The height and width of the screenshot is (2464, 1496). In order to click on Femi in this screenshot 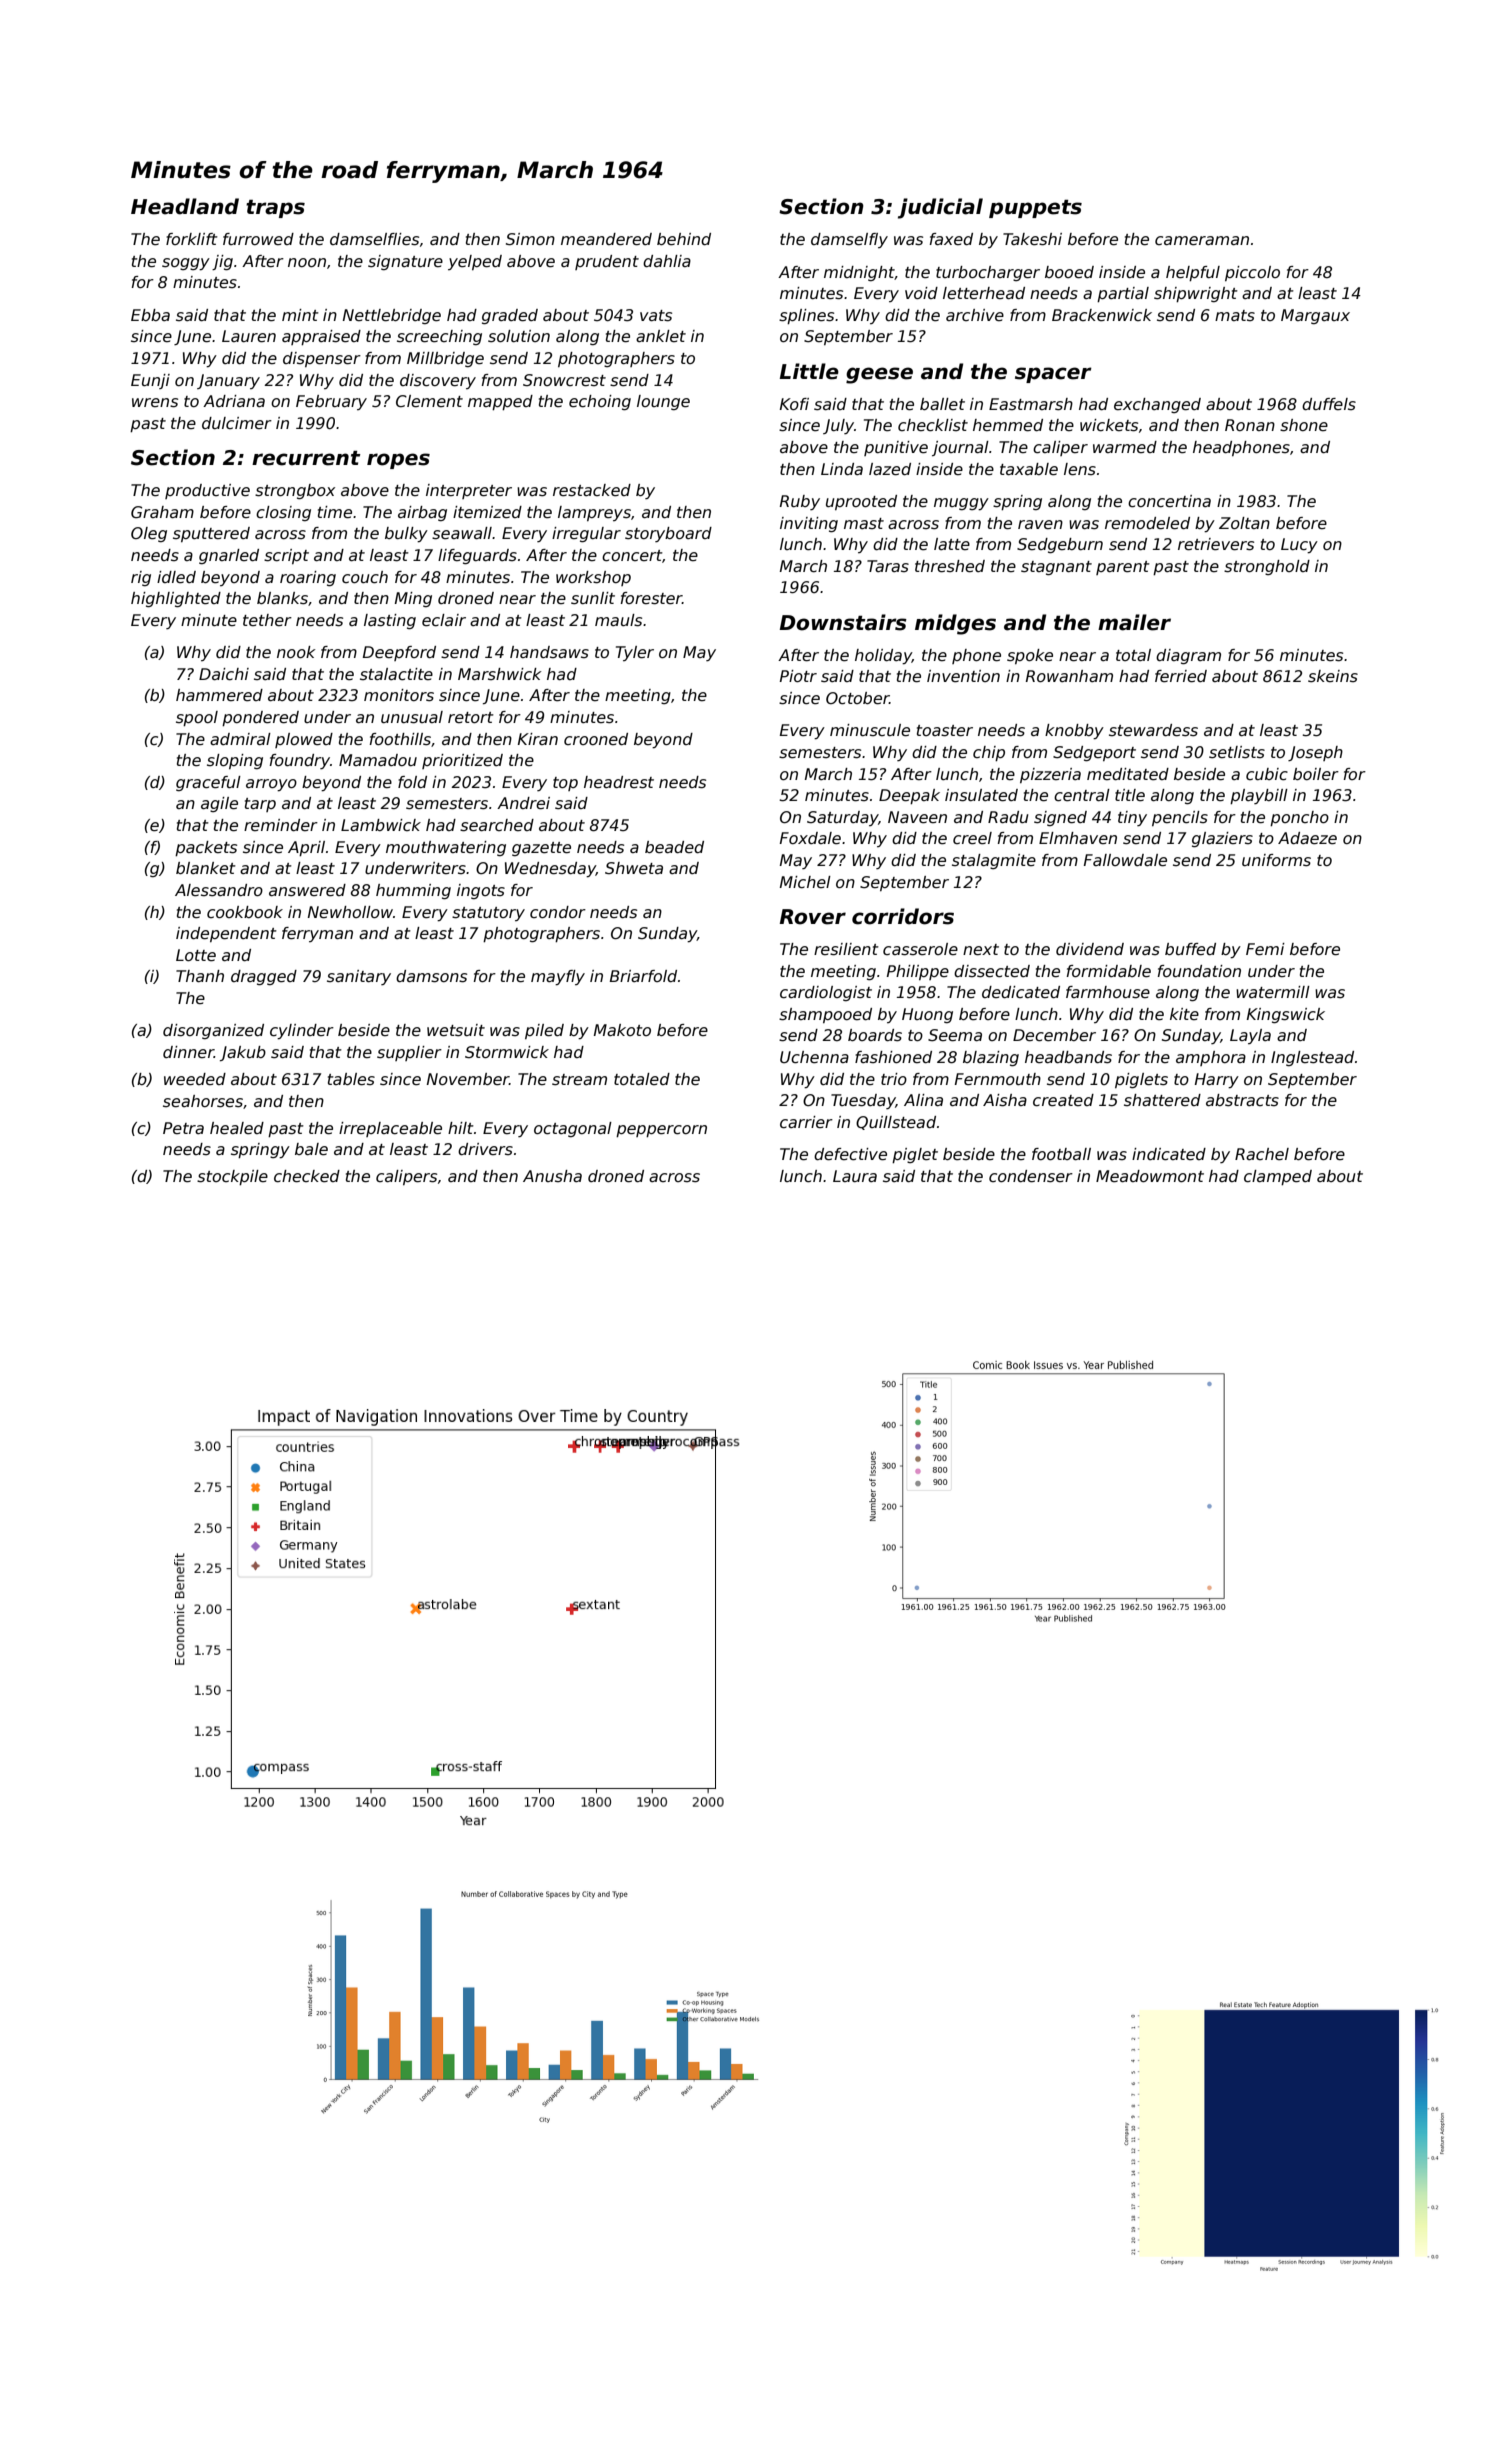, I will do `click(1265, 949)`.
